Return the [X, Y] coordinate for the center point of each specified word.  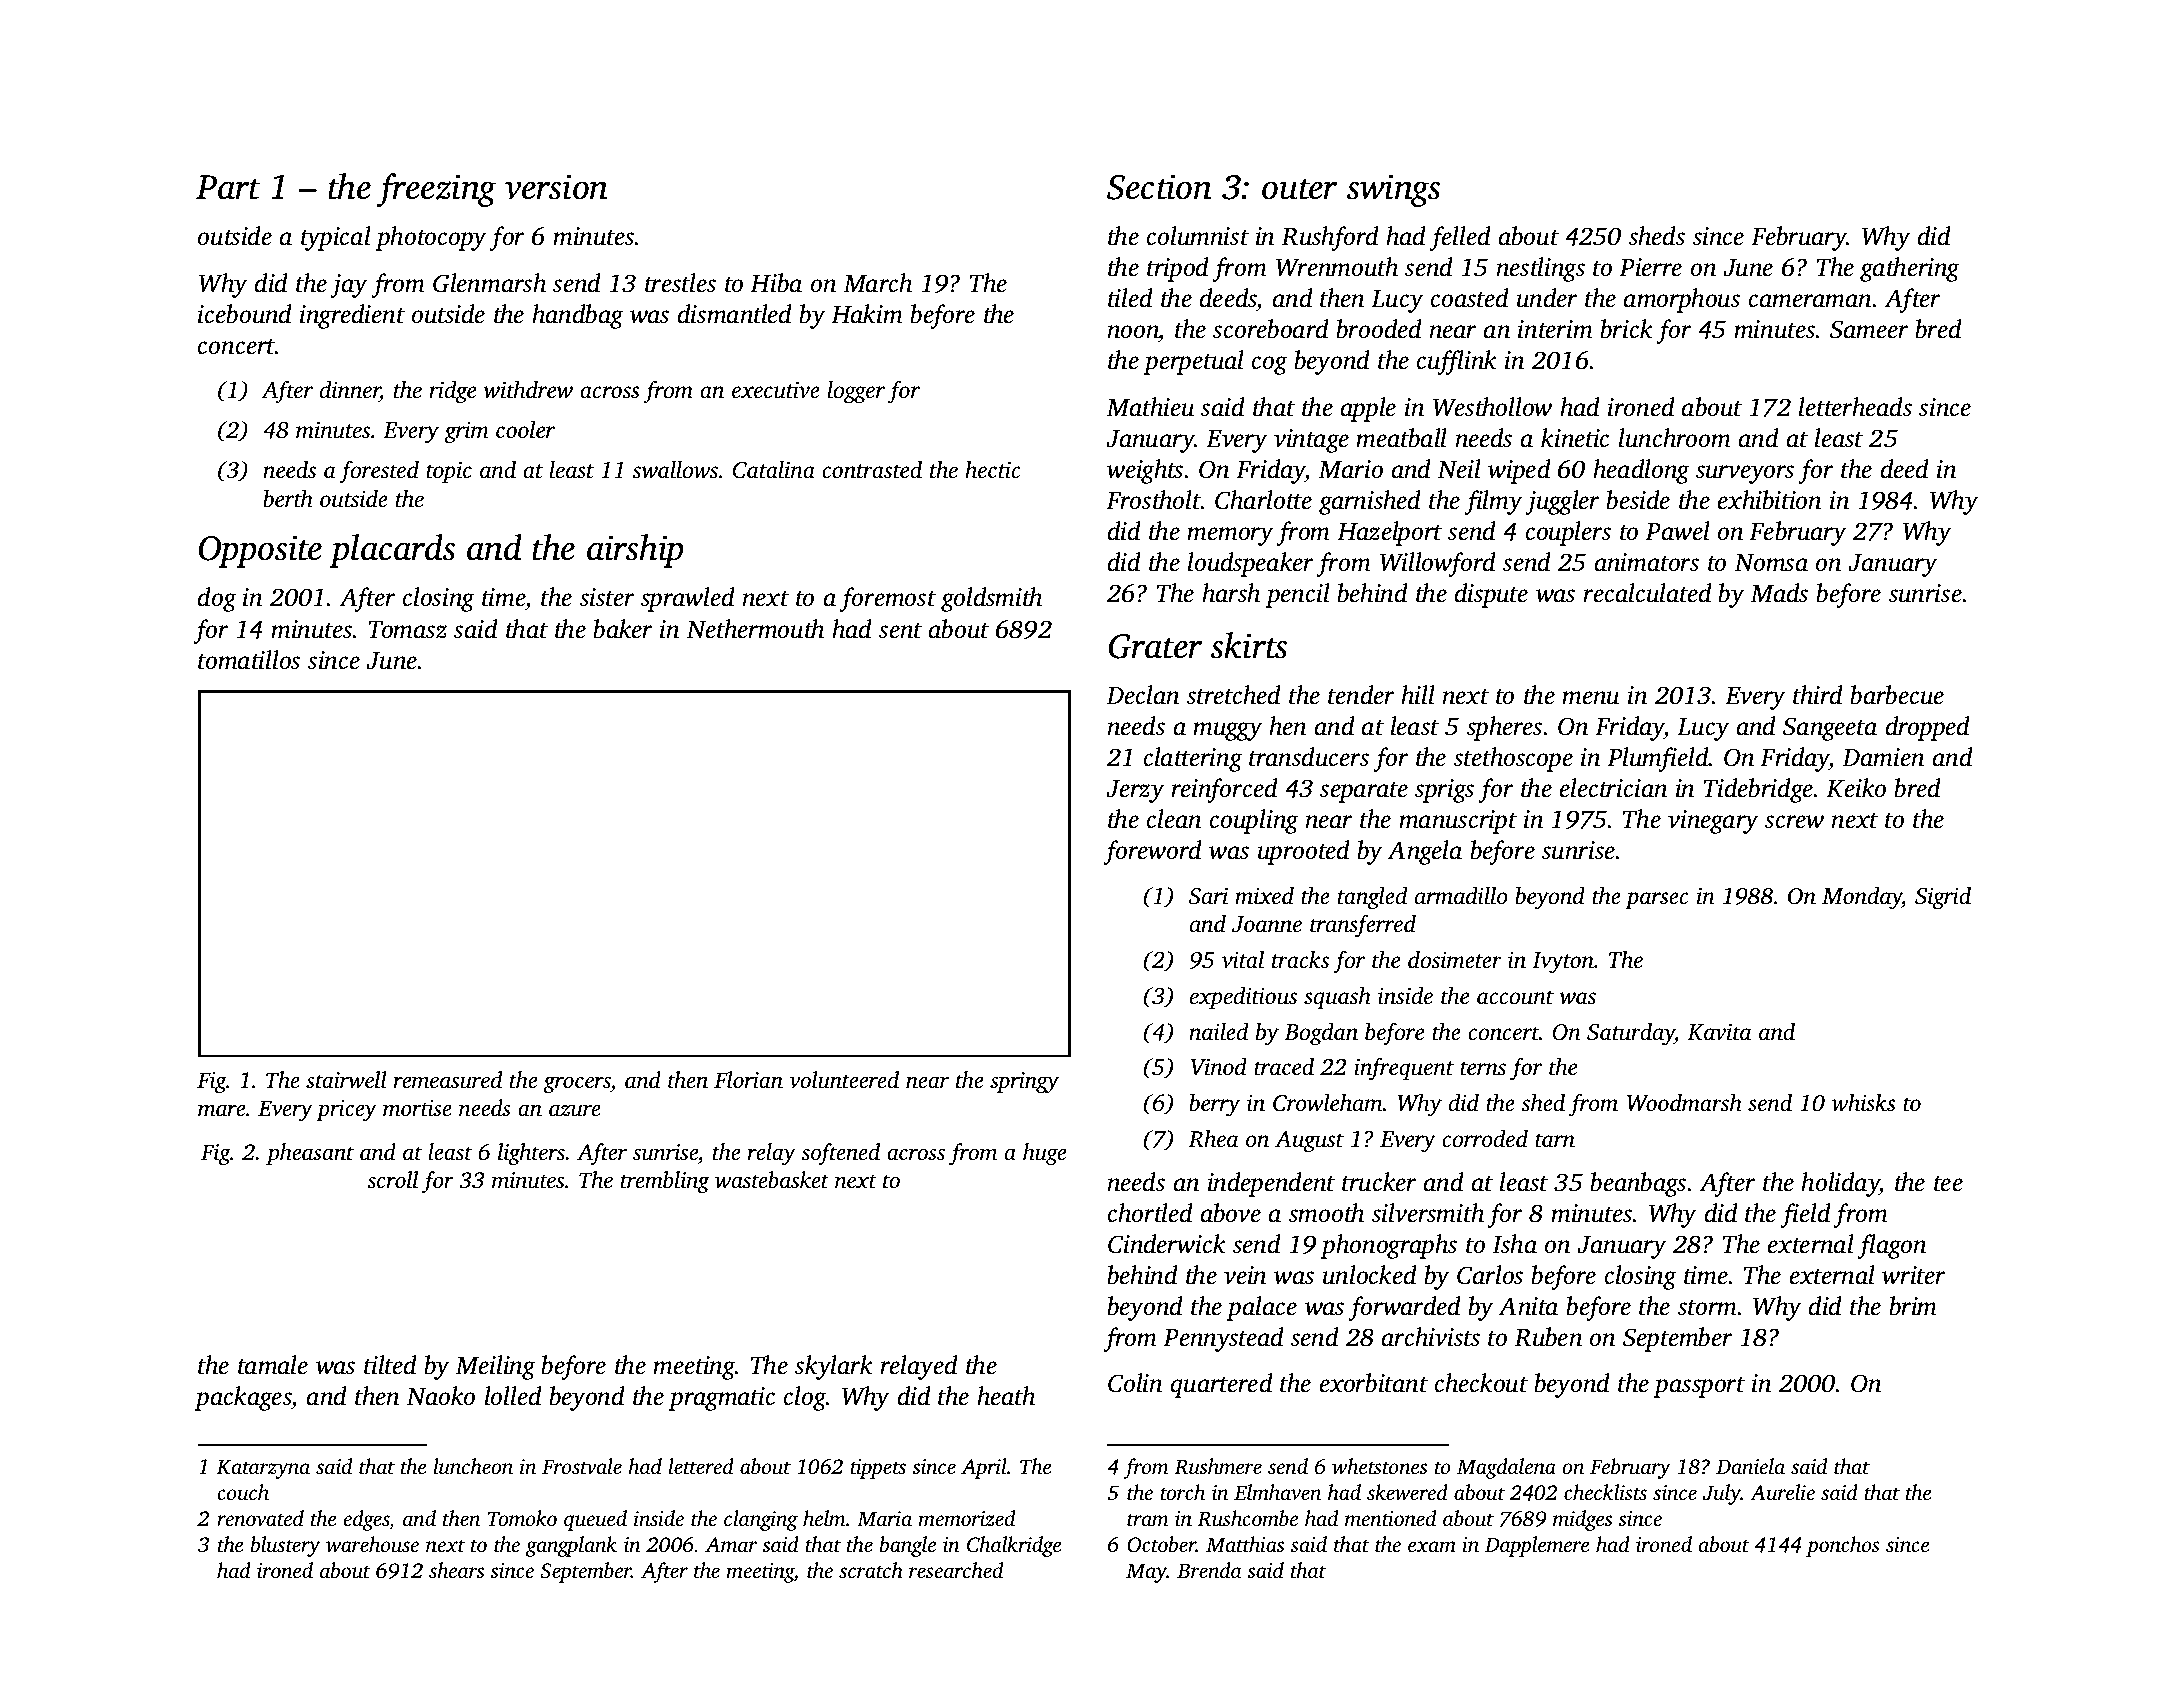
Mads [1779, 593]
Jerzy [1135, 791]
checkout [1481, 1383]
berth [288, 498]
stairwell [346, 1080]
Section [1159, 187]
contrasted [872, 470]
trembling [665, 1182]
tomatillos [249, 660]
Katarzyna [263, 1469]
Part [228, 187]
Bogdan [1321, 1034]
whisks [1863, 1103]
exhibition [1769, 500]
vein [1245, 1275]
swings [1393, 190]
